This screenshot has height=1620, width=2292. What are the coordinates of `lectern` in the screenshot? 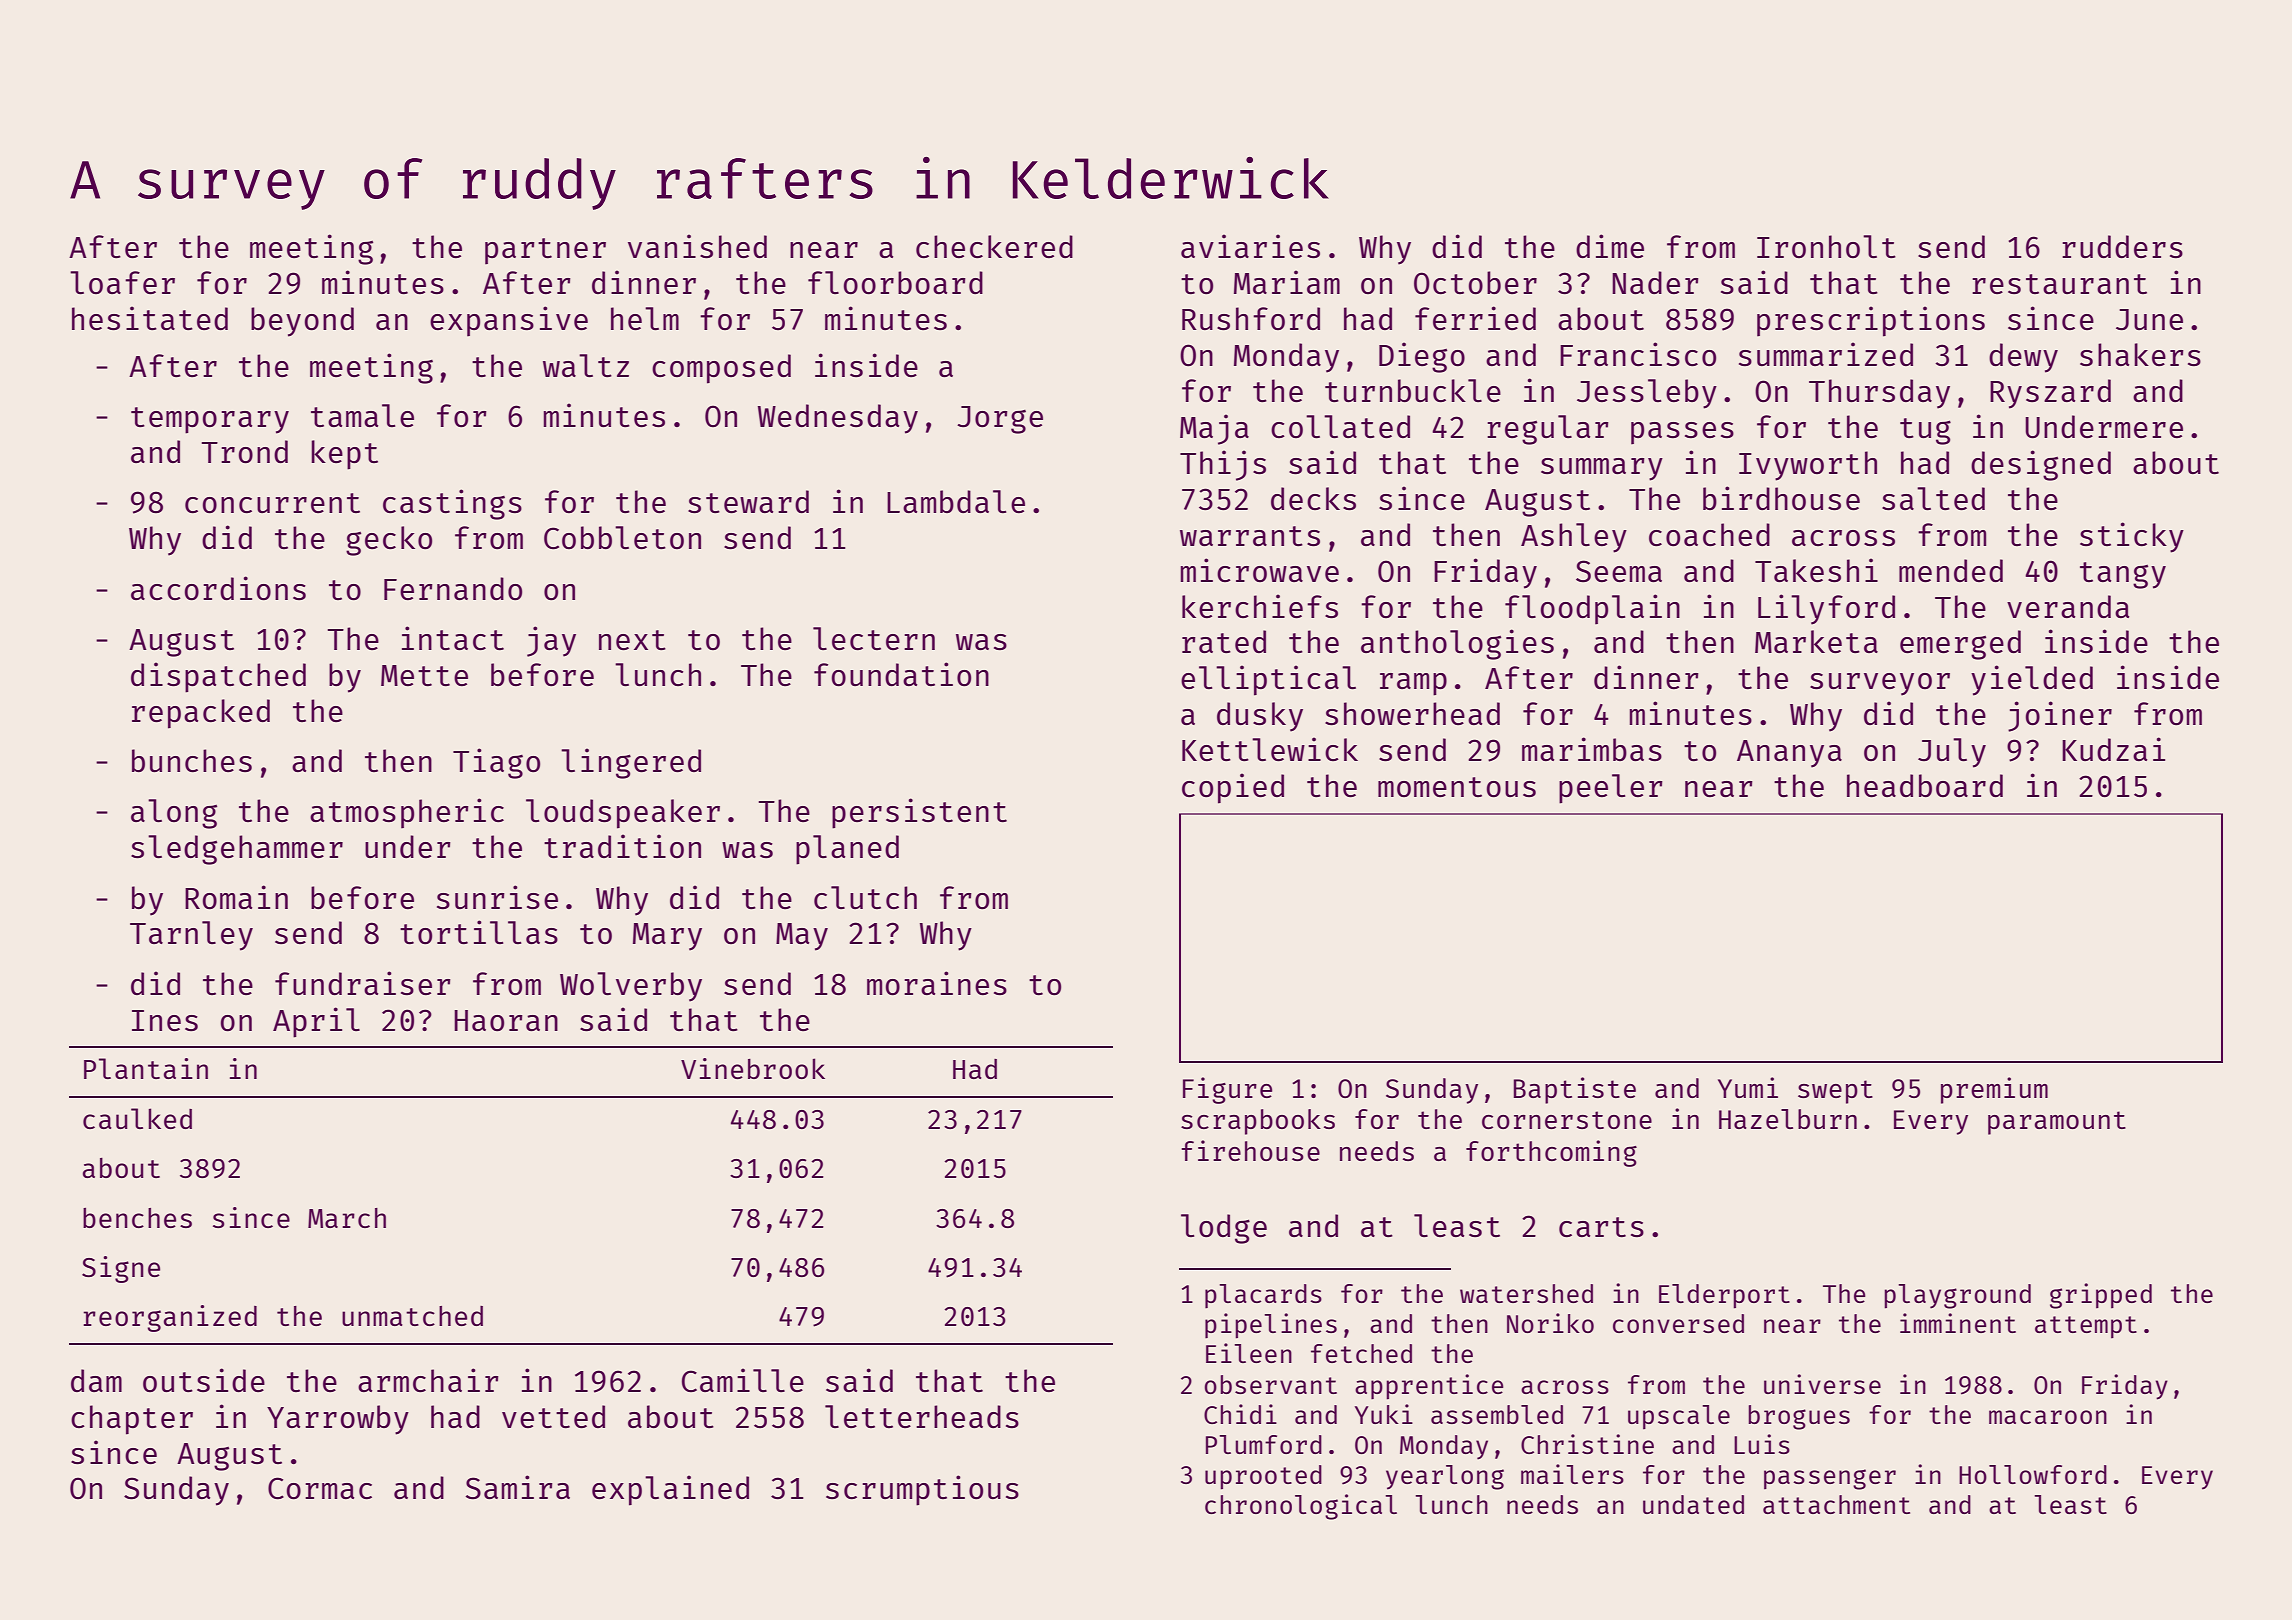 It's located at (874, 638).
